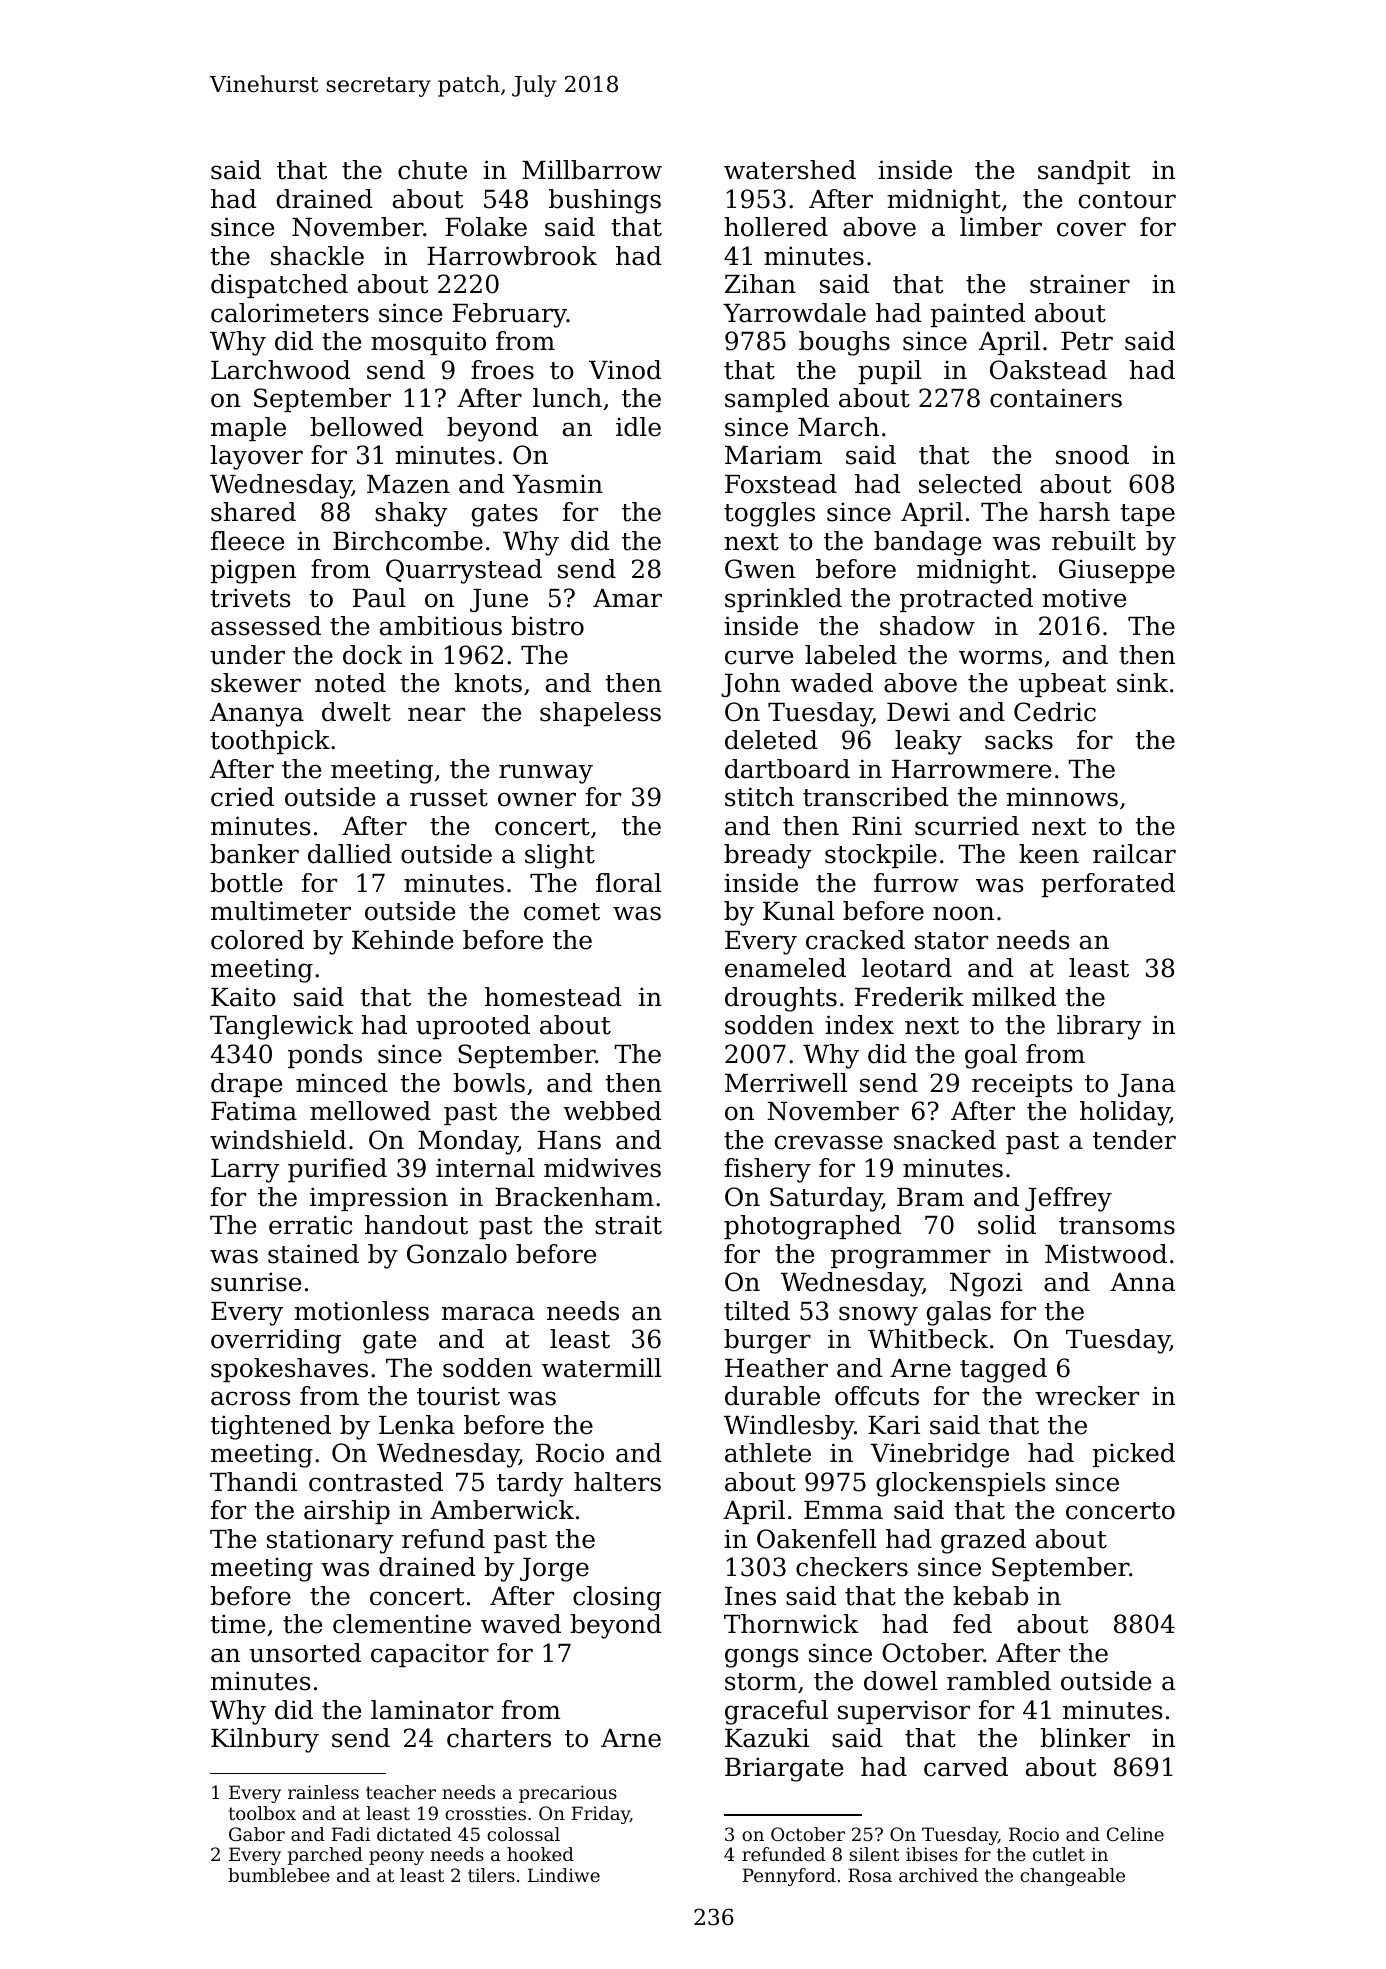  What do you see at coordinates (757, 1311) in the screenshot?
I see `tilted` at bounding box center [757, 1311].
